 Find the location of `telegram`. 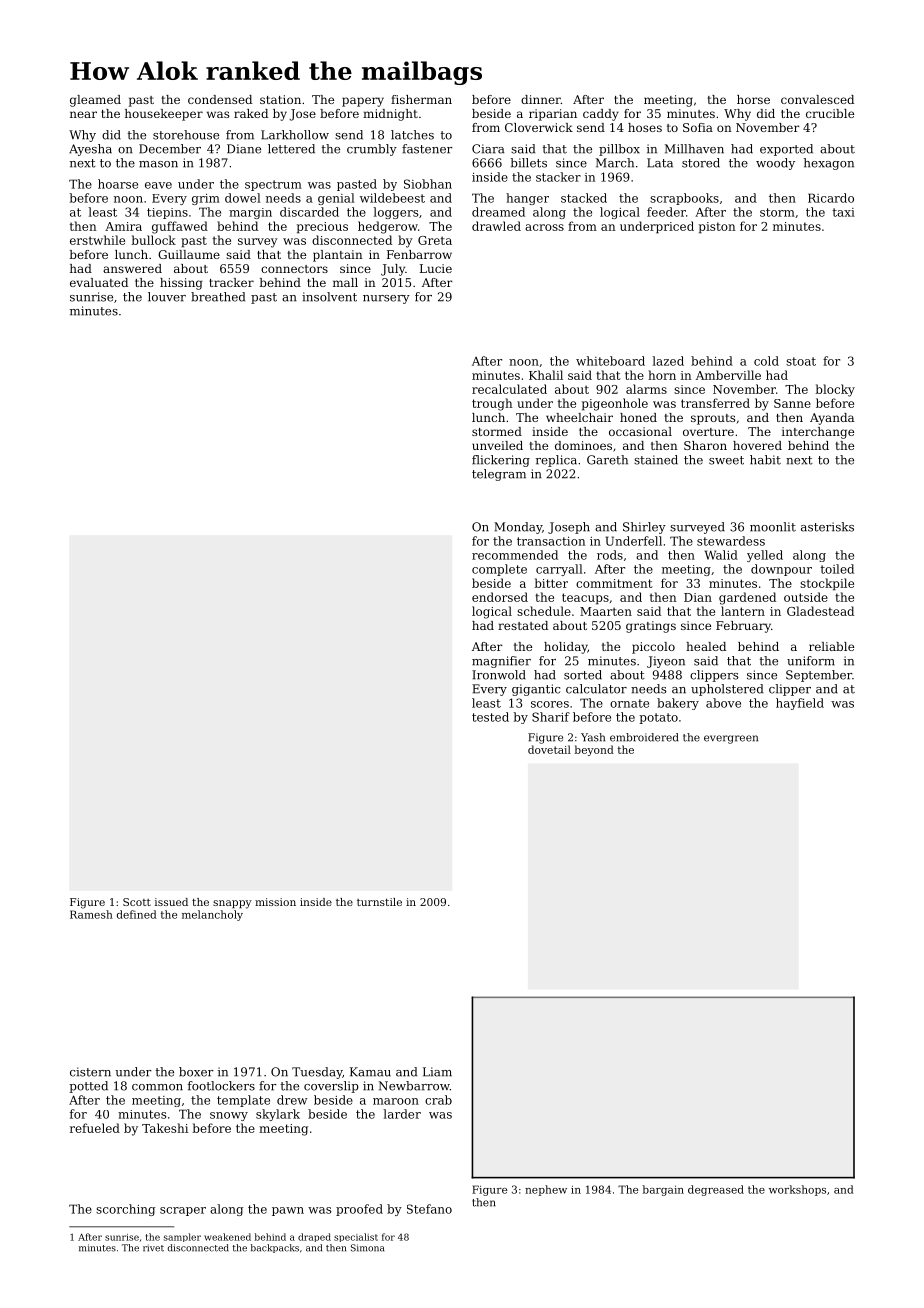

telegram is located at coordinates (499, 475).
